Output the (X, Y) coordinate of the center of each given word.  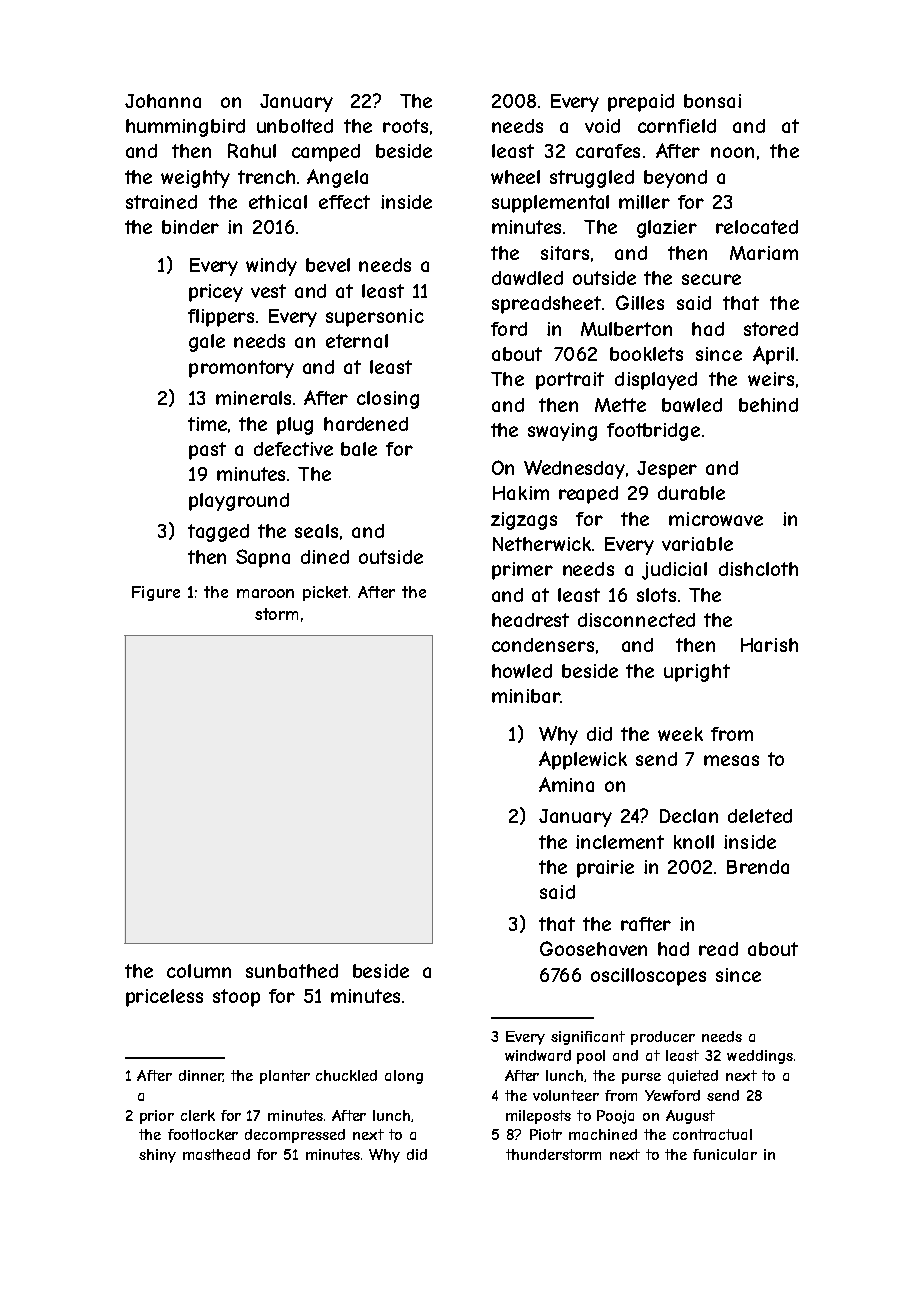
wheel (515, 177)
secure (711, 279)
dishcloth (758, 569)
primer (522, 571)
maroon (265, 593)
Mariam (764, 253)
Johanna (163, 101)
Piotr (546, 1134)
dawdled (527, 278)
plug (295, 426)
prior (157, 1117)
